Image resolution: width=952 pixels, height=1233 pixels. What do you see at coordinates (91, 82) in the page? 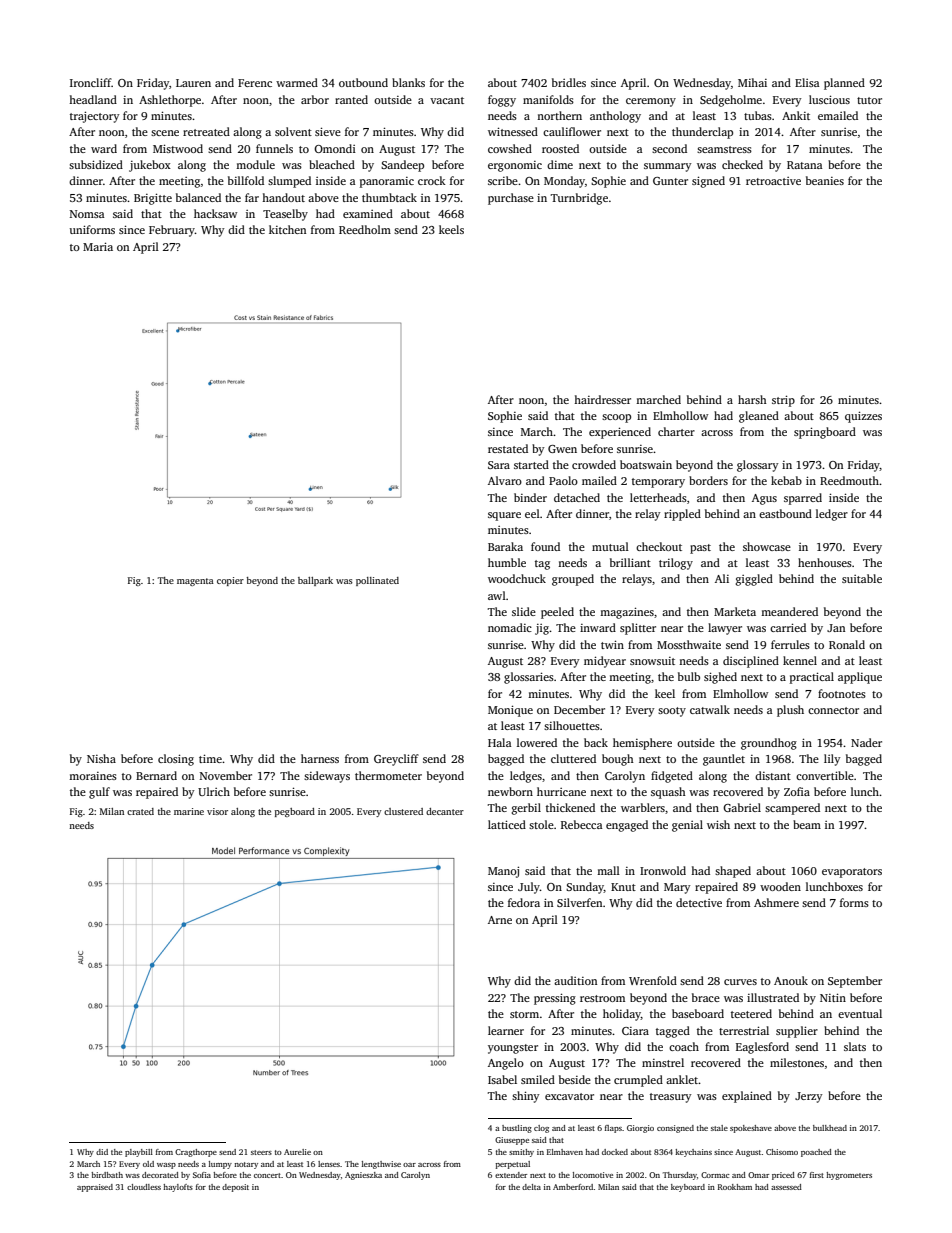
I see `Ironcliff` at bounding box center [91, 82].
